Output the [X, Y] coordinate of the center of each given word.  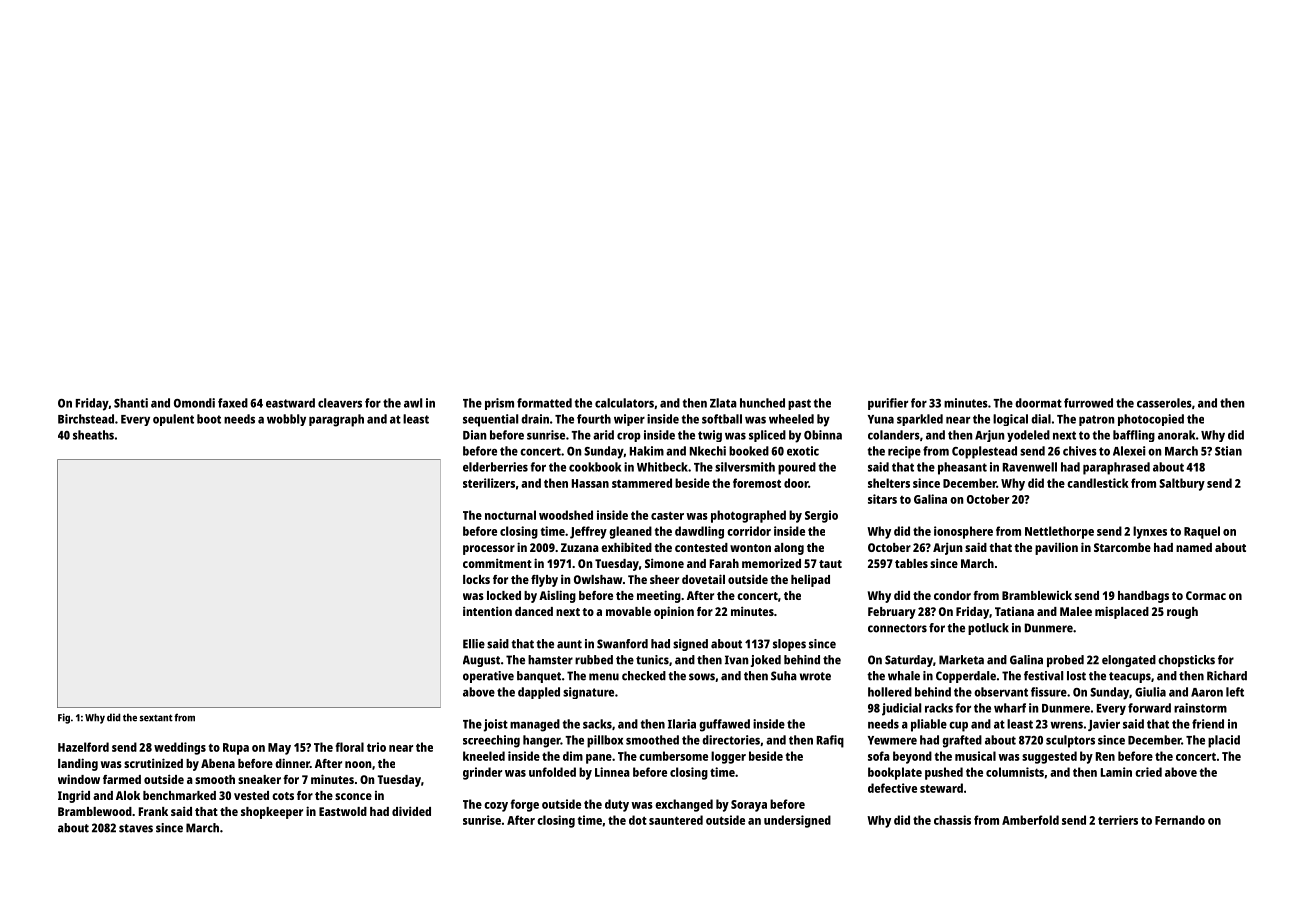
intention [487, 611]
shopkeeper [272, 813]
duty [617, 805]
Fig [64, 718]
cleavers [340, 403]
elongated [1129, 661]
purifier [888, 404]
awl [413, 403]
